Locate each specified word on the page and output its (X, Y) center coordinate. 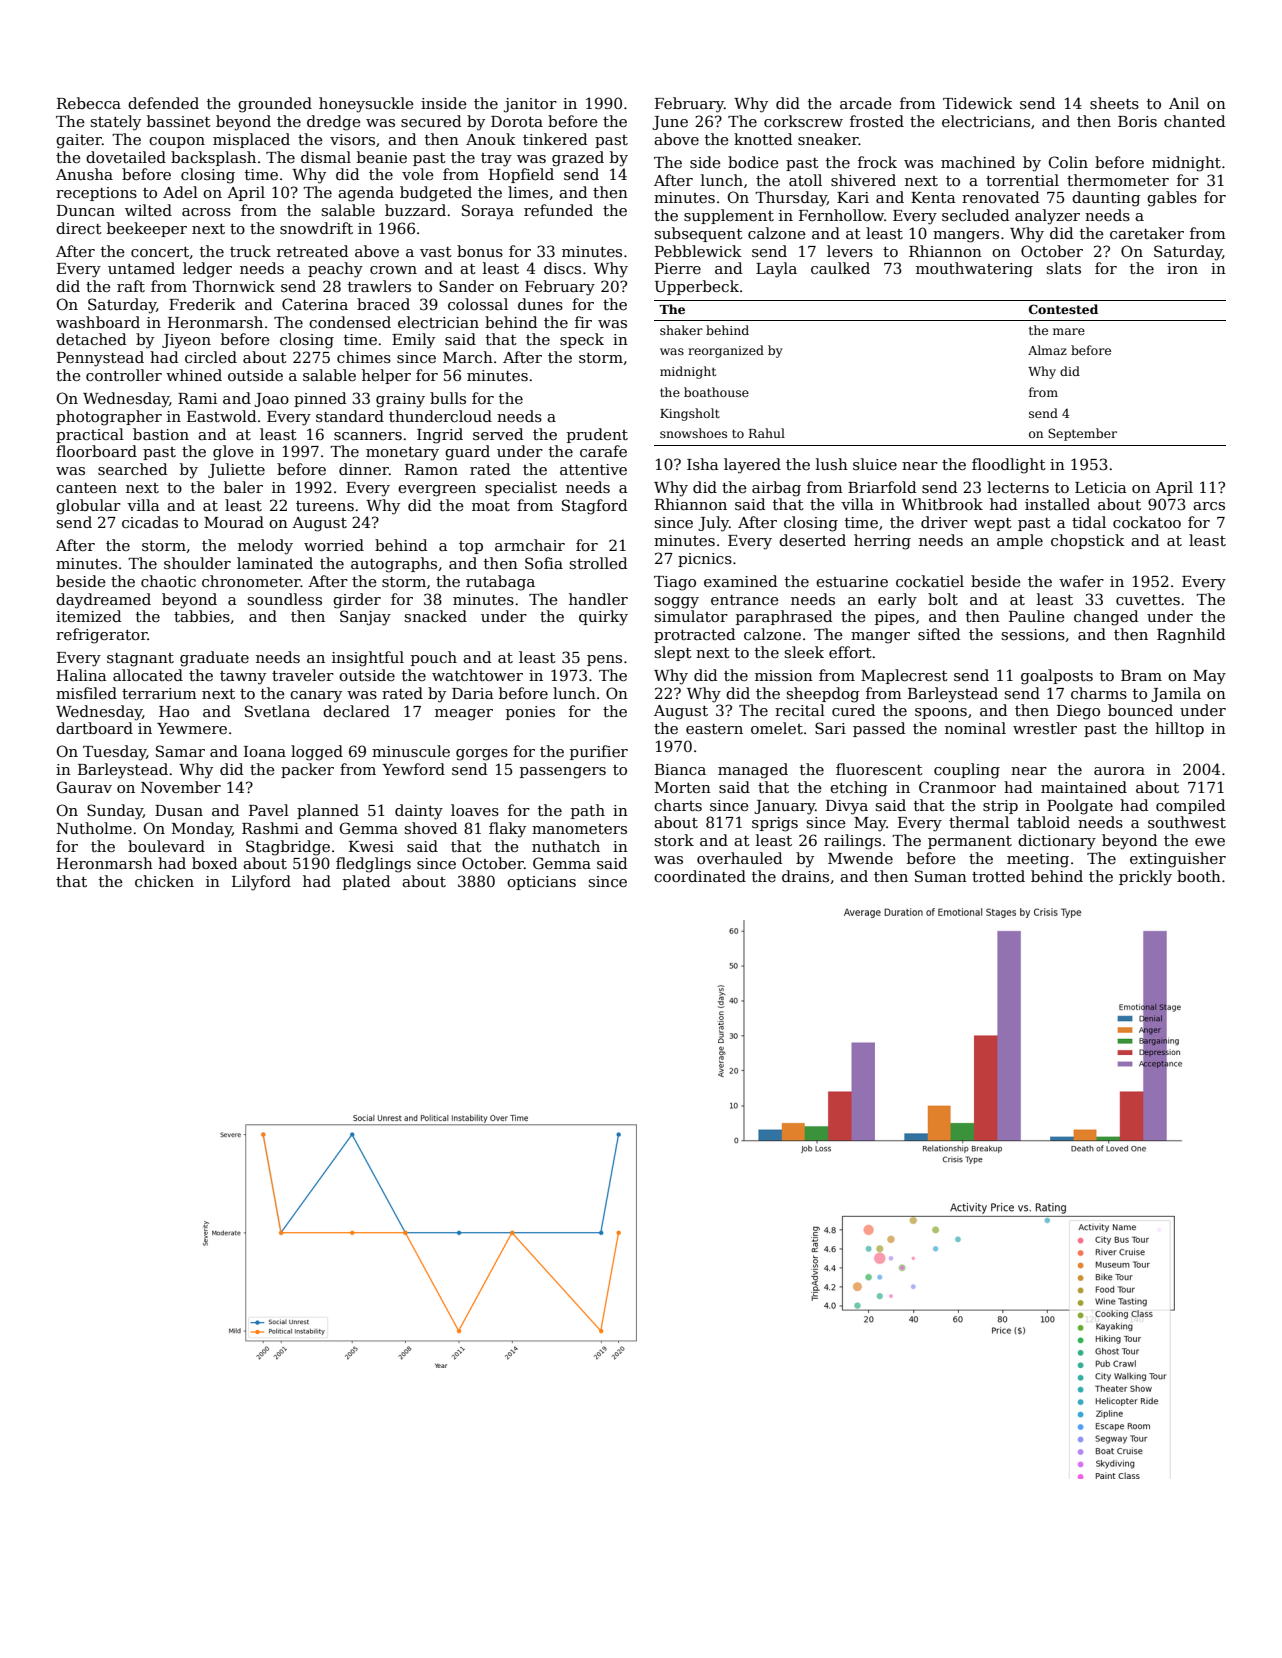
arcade (866, 103)
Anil (1184, 103)
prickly (1145, 878)
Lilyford (261, 883)
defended (163, 103)
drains (805, 876)
